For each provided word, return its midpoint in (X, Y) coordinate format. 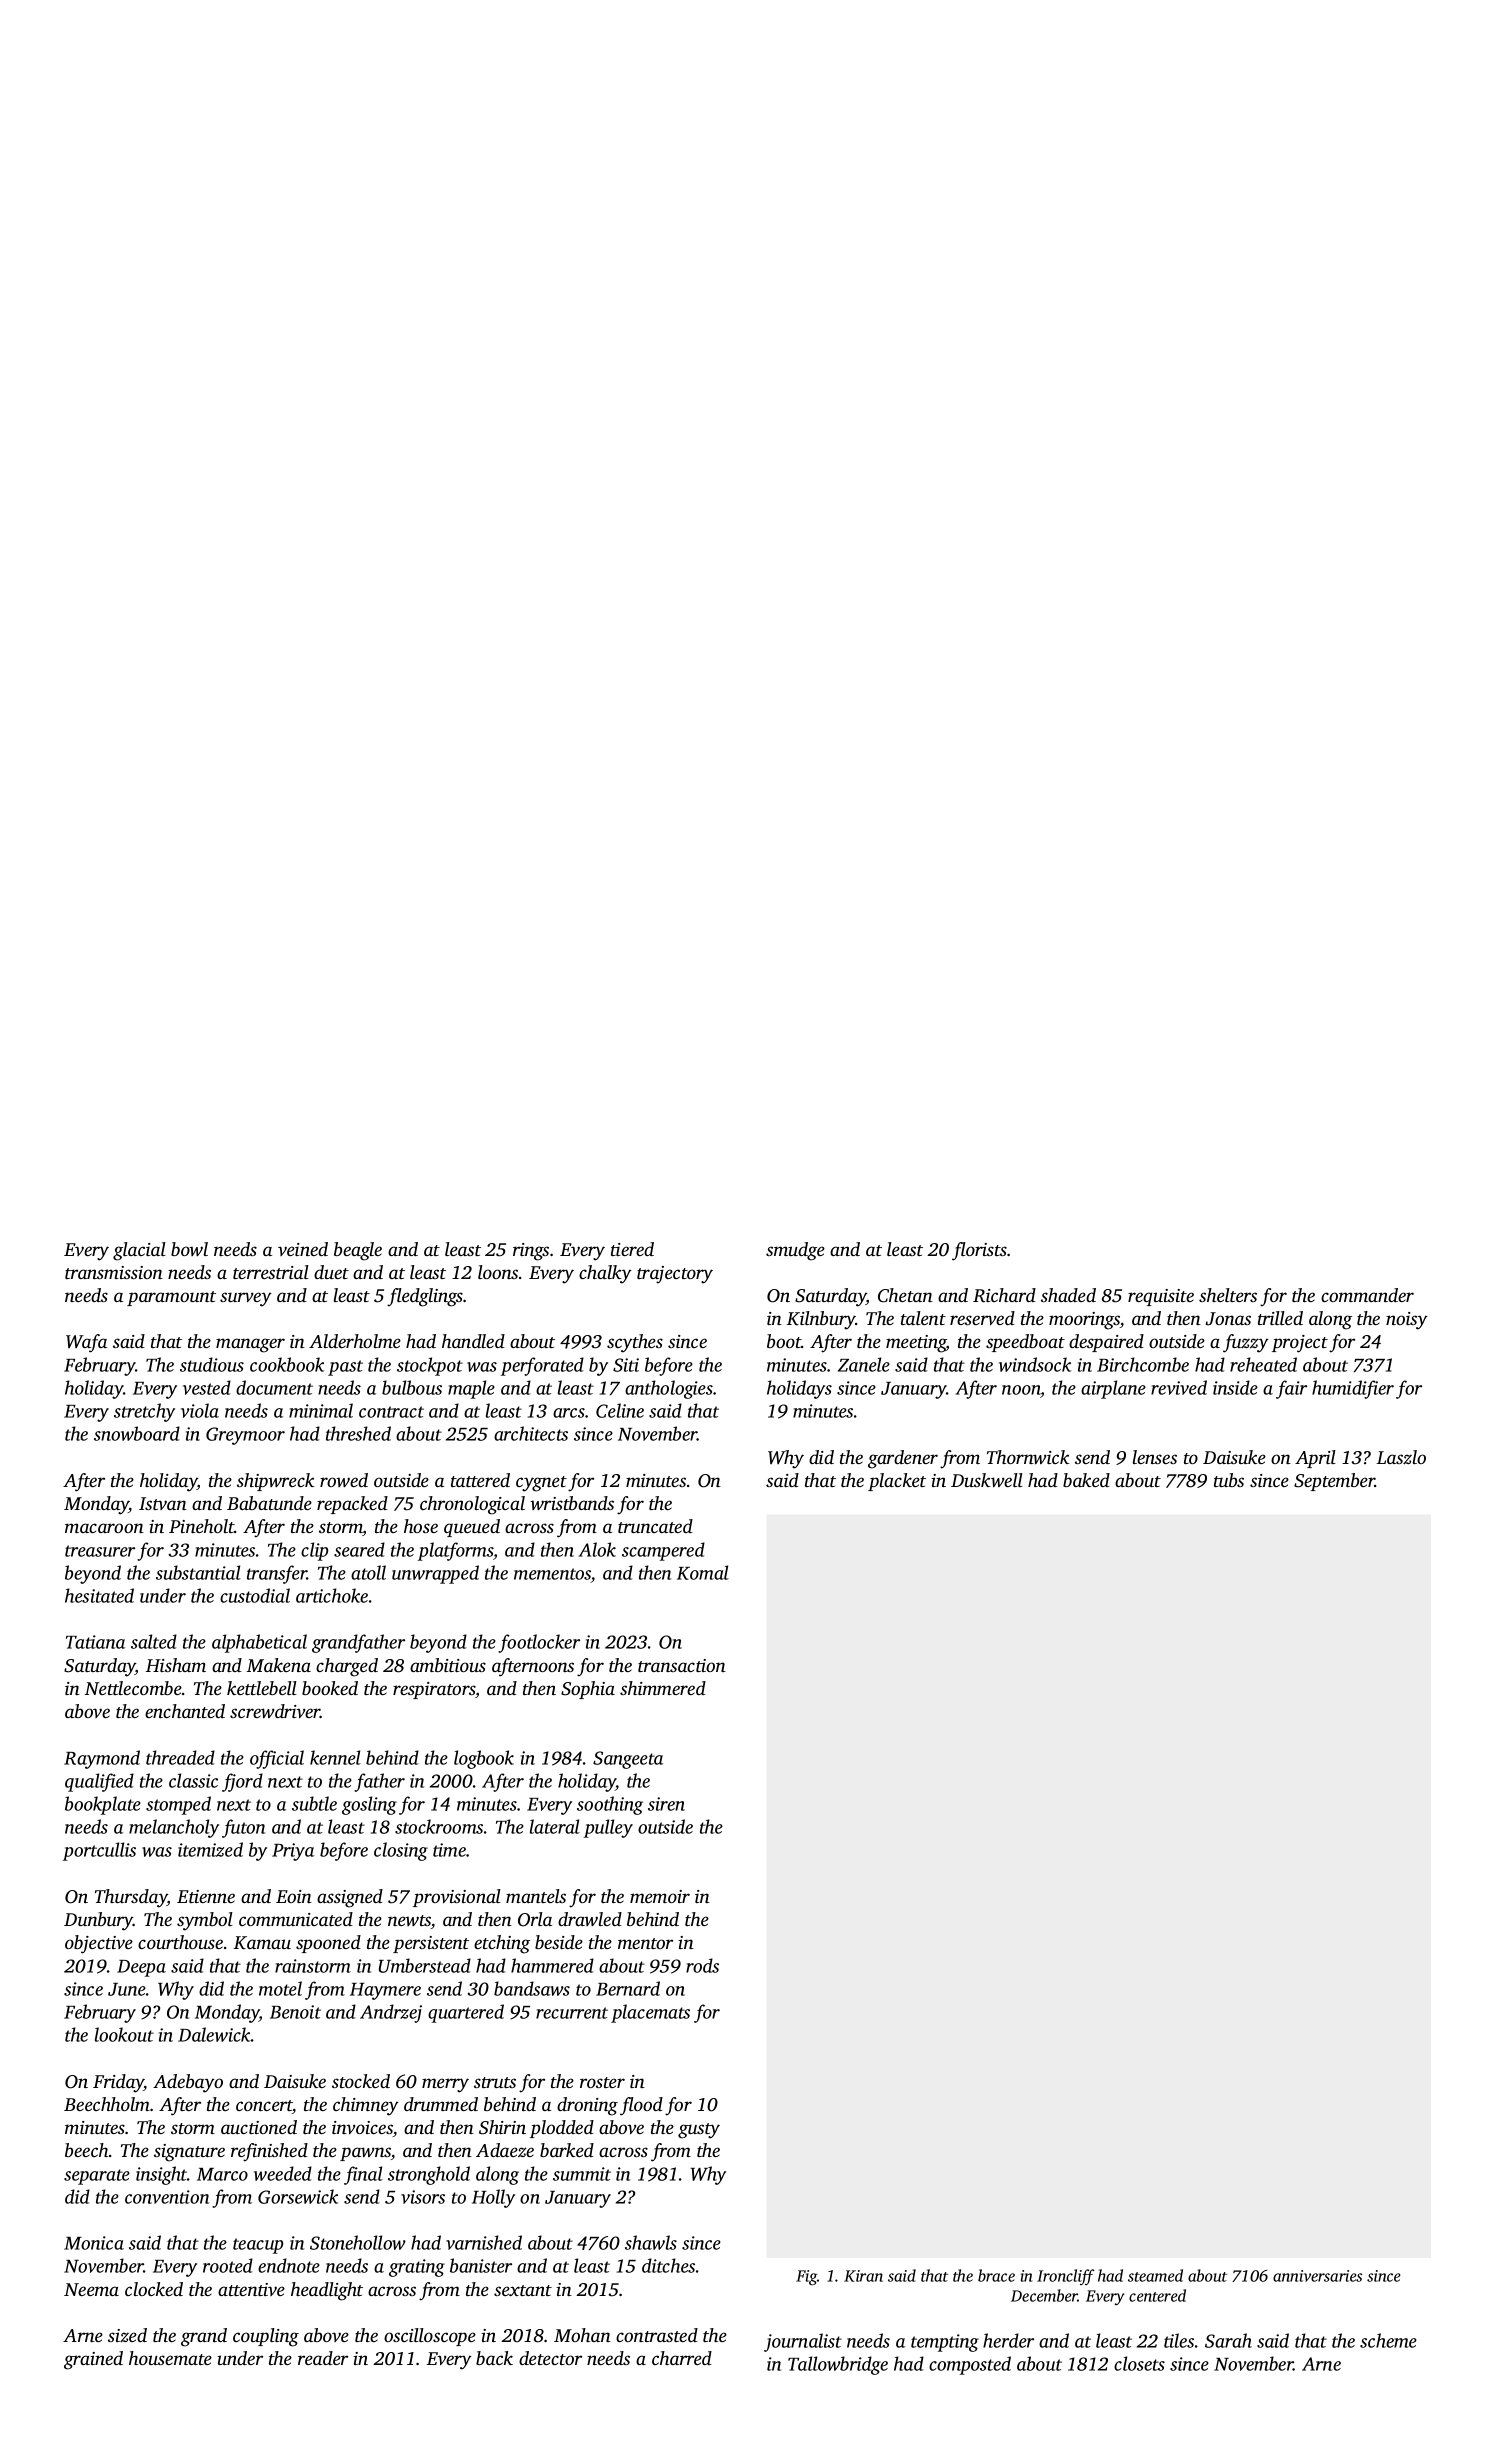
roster (602, 2082)
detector (550, 2358)
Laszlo (1401, 1457)
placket (897, 1482)
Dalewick (214, 2034)
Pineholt (202, 1526)
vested (207, 1387)
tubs (1229, 1480)
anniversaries (1317, 2276)
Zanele (864, 1364)
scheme (1388, 2340)
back (494, 2358)
